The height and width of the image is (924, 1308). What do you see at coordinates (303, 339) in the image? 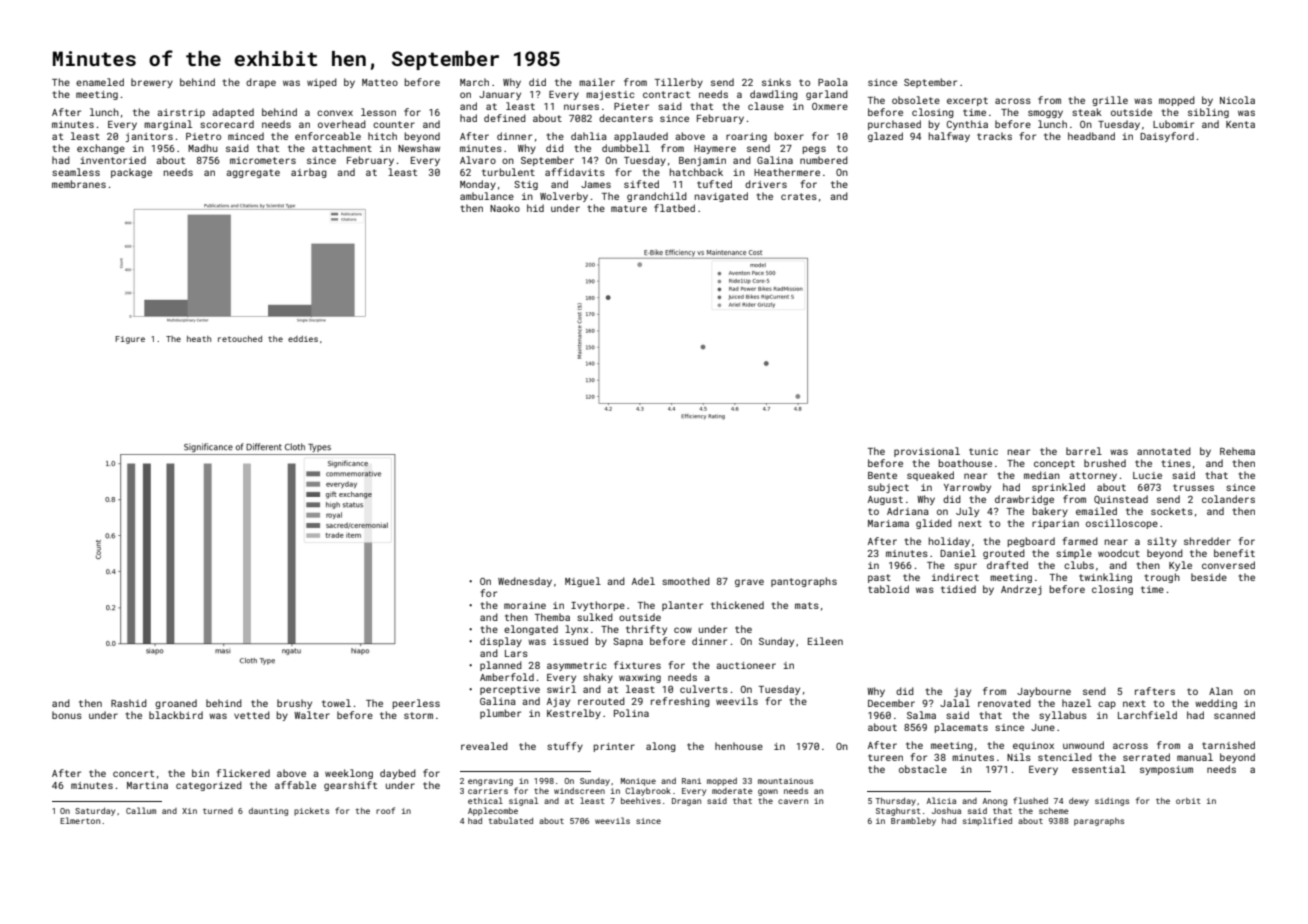
I see `eddies` at bounding box center [303, 339].
